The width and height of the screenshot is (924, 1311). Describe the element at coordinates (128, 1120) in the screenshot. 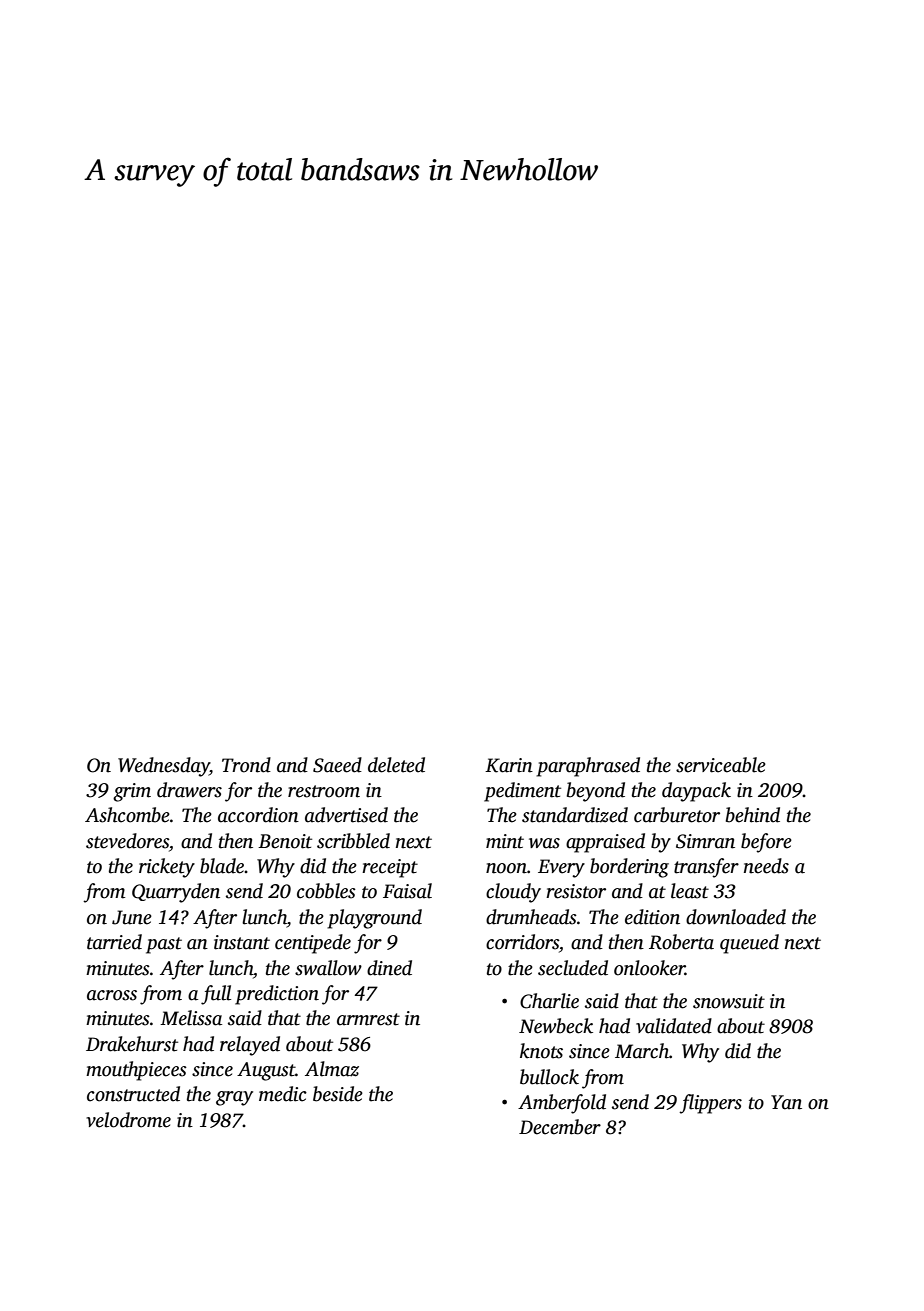

I see `velodrome` at that location.
